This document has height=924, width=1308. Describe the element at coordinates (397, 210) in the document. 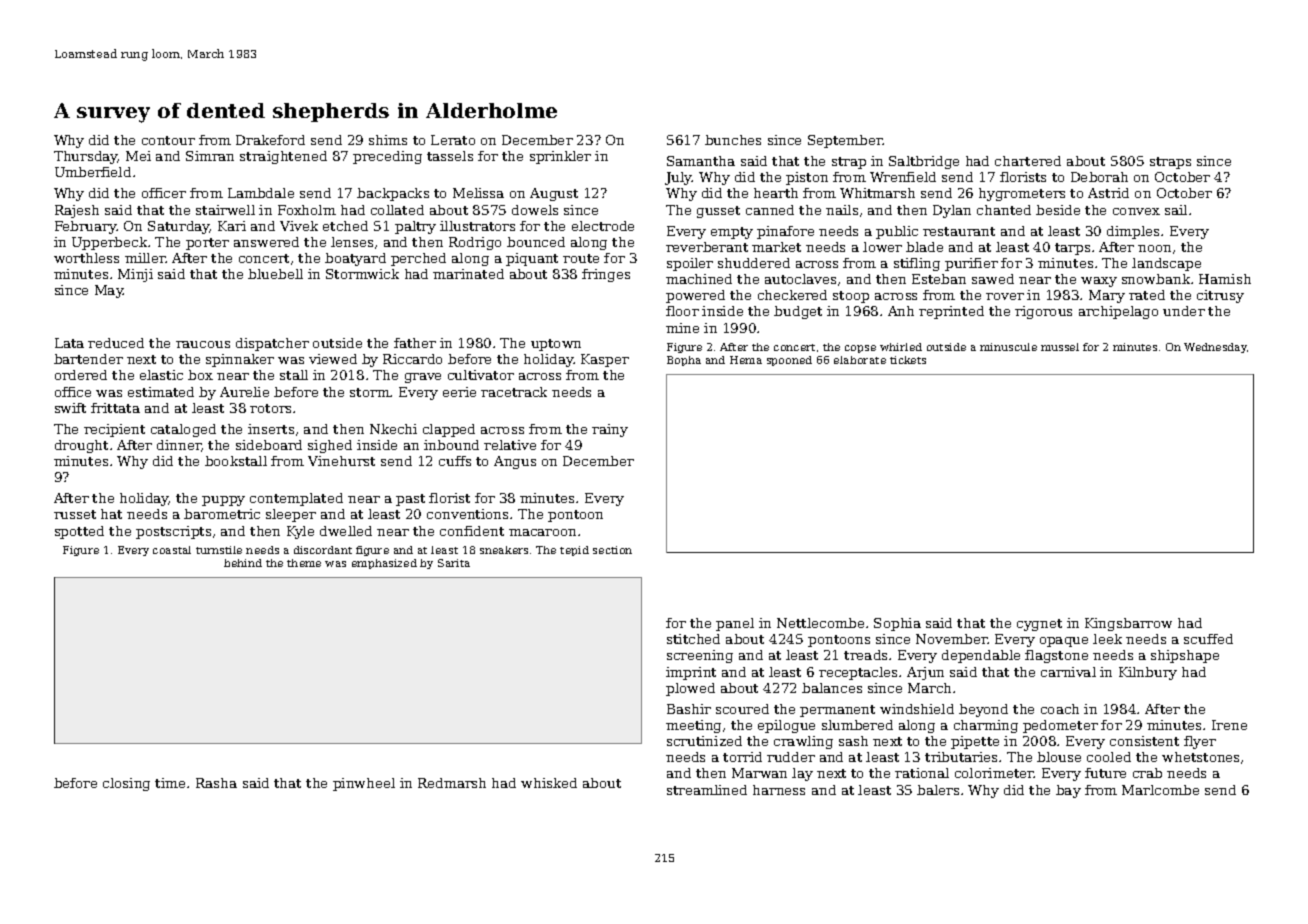

I see `collated` at that location.
